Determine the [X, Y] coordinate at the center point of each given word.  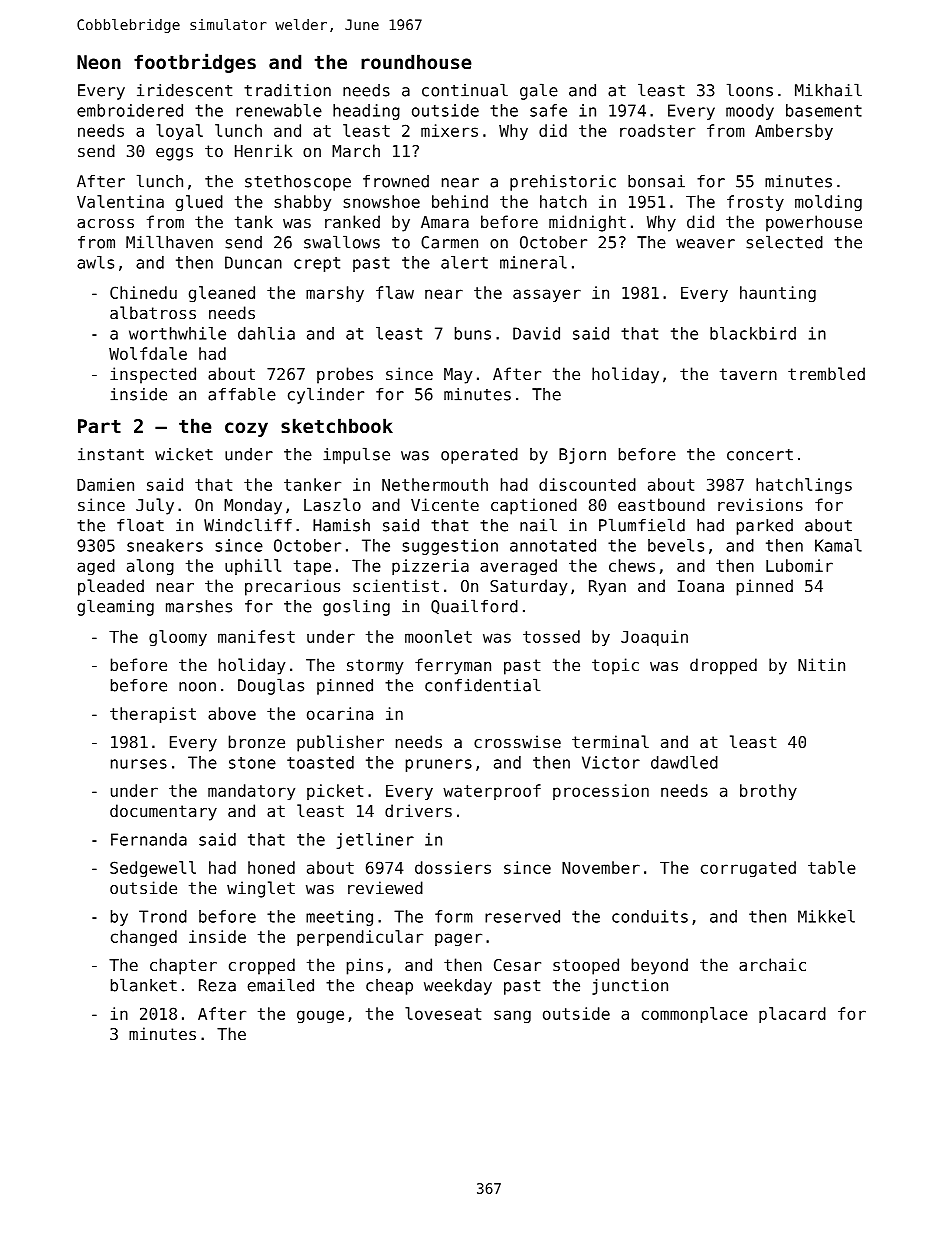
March [356, 150]
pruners [439, 765]
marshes [199, 606]
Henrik [263, 150]
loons [750, 90]
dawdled [684, 762]
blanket [144, 985]
